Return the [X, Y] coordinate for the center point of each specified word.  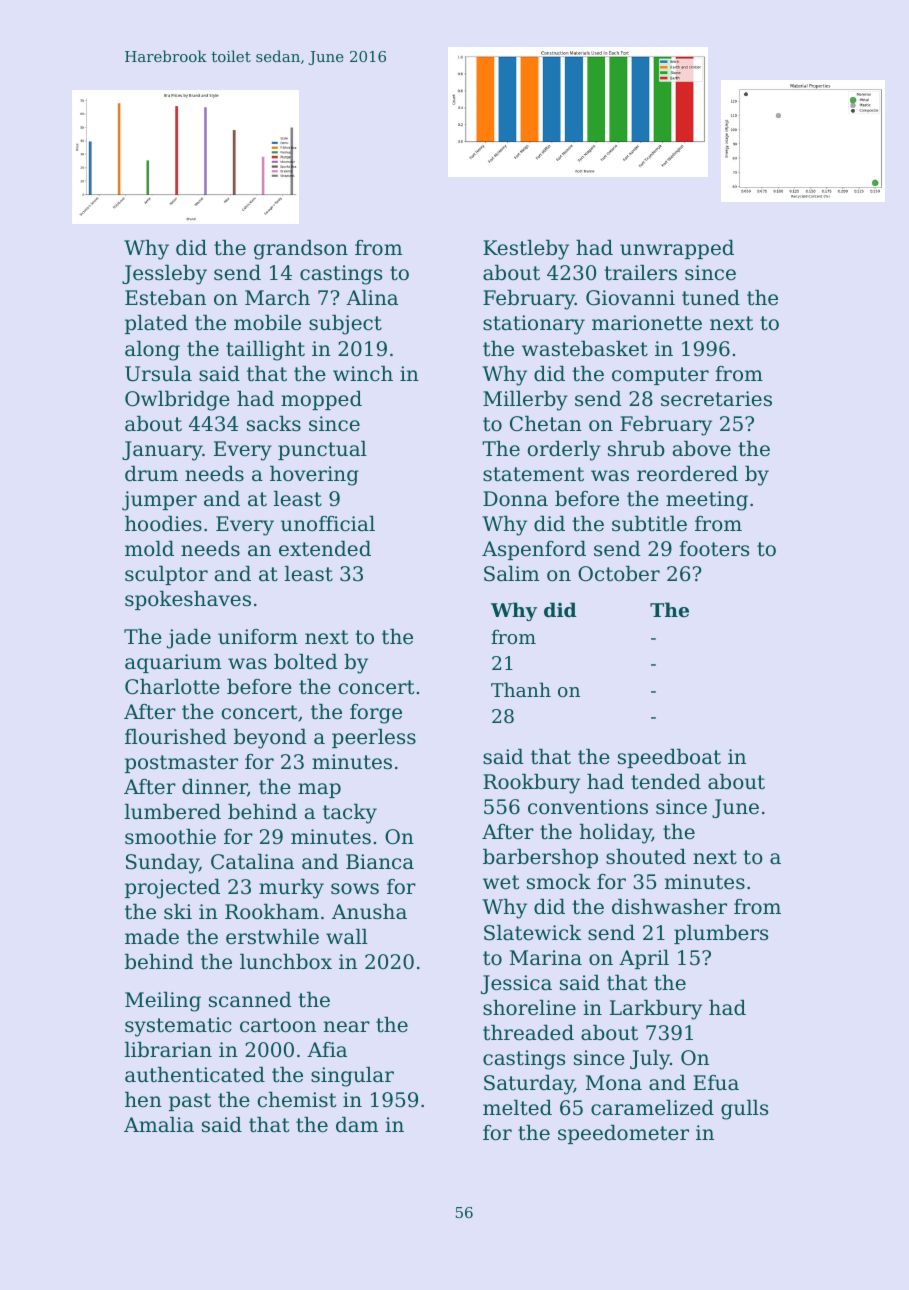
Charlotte [172, 687]
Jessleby [164, 275]
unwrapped [677, 249]
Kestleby [526, 250]
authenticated [195, 1075]
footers [714, 549]
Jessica [516, 984]
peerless [374, 738]
